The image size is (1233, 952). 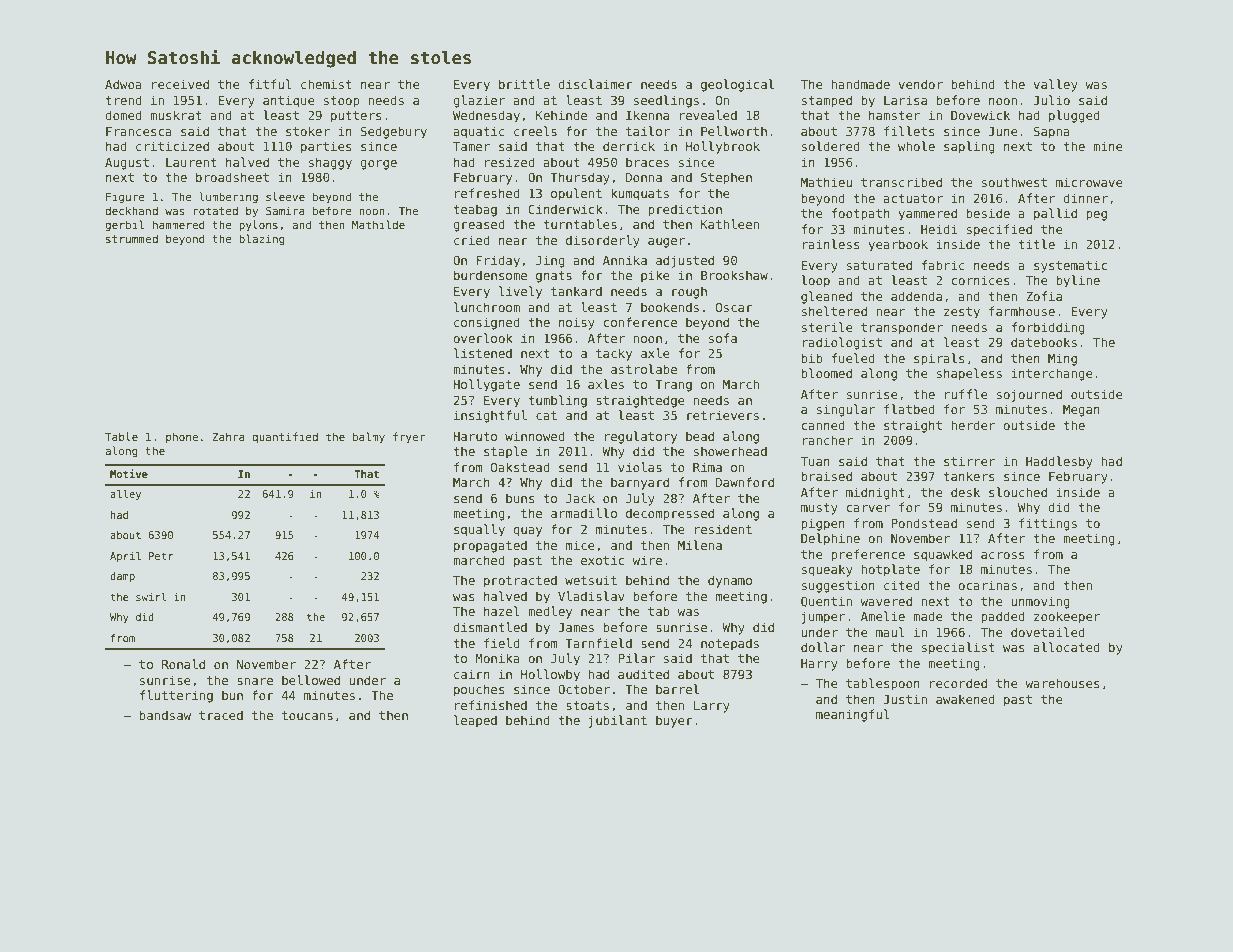 What do you see at coordinates (943, 555) in the image?
I see `squawked` at bounding box center [943, 555].
